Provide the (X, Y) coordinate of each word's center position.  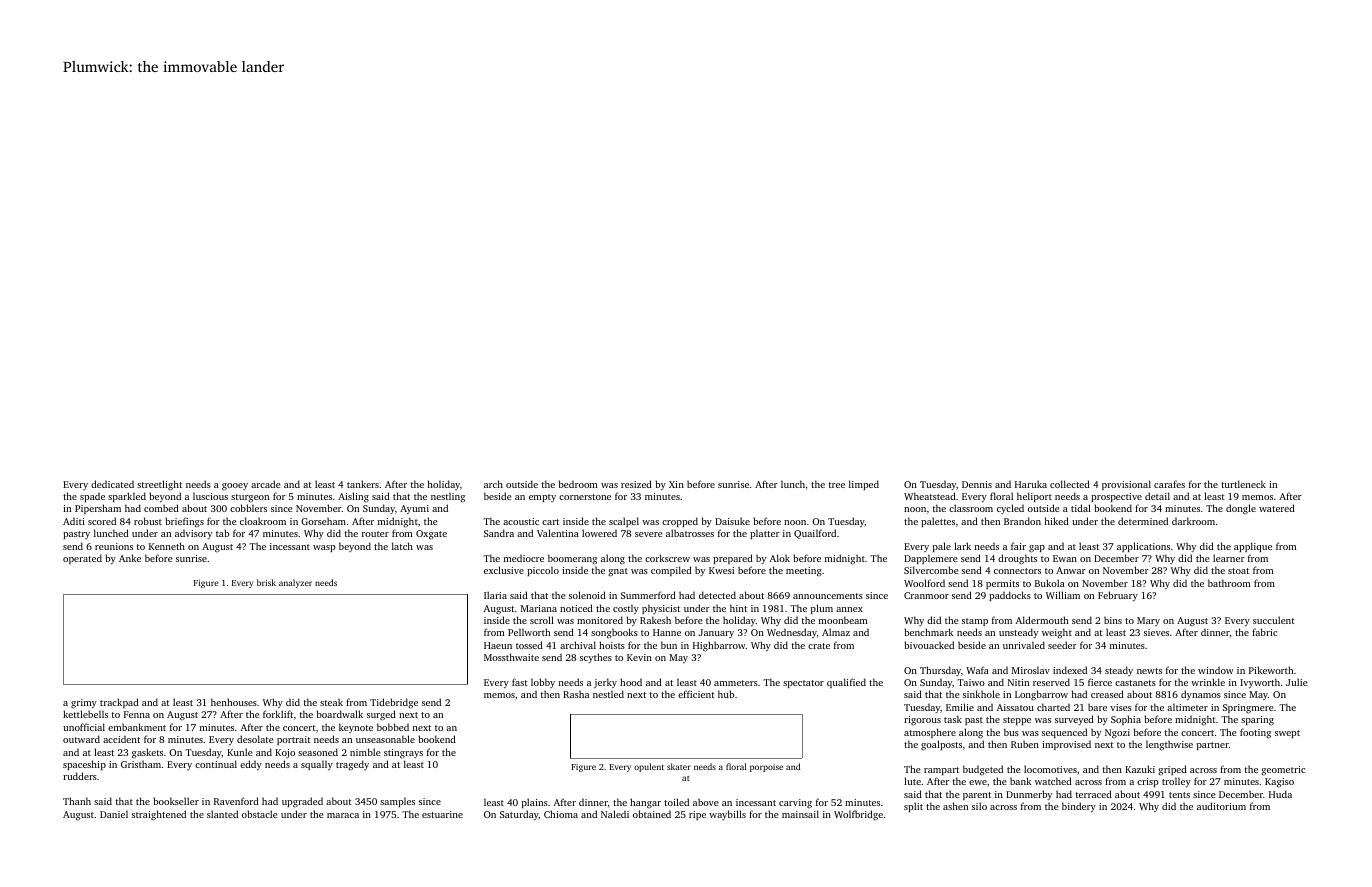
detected (717, 595)
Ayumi (414, 509)
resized (636, 484)
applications (1143, 547)
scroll (542, 620)
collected (1070, 484)
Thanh (77, 801)
